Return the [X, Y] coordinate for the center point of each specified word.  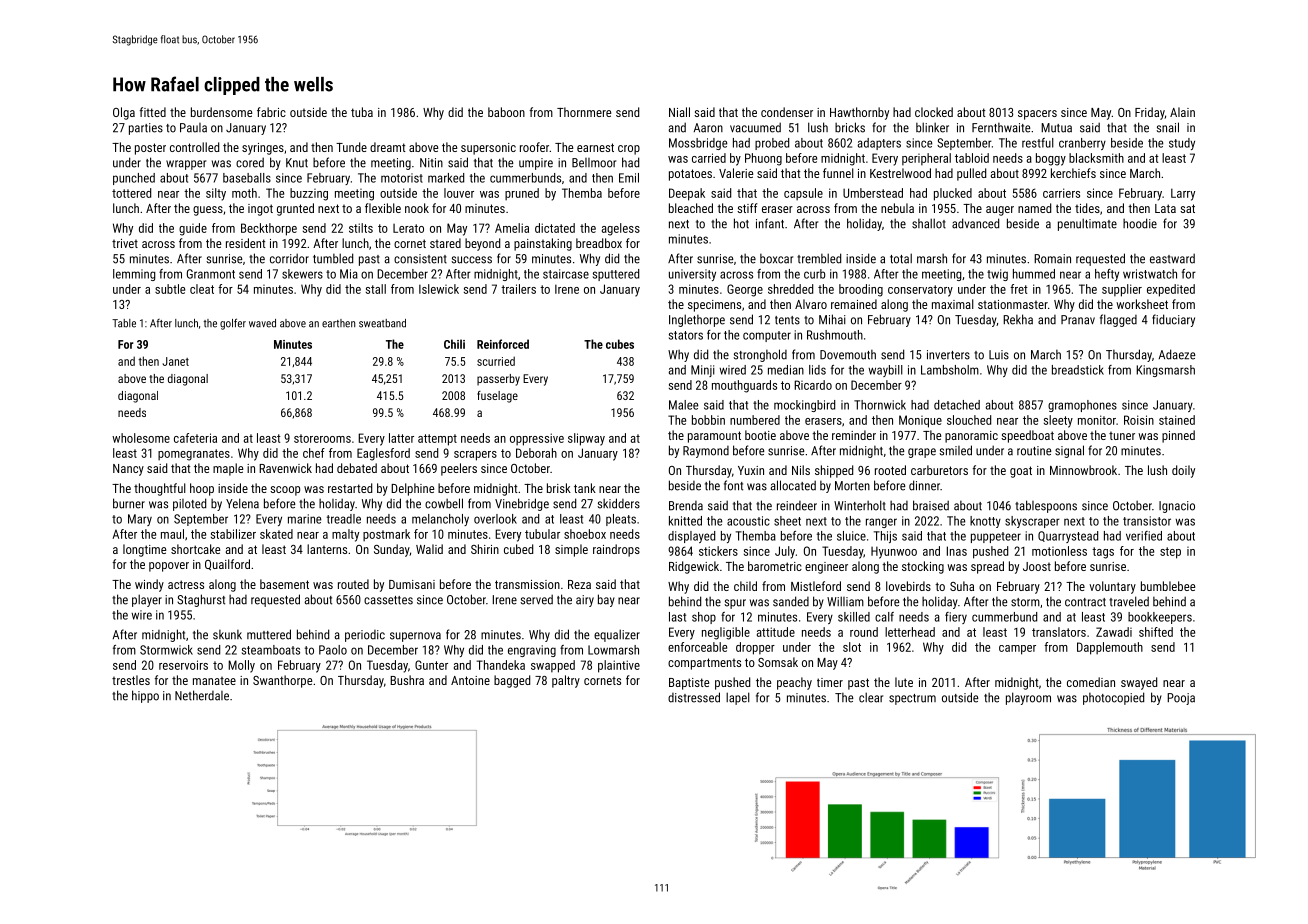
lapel [738, 698]
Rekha [1018, 319]
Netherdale [202, 695]
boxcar [776, 259]
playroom [1028, 698]
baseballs [247, 178]
